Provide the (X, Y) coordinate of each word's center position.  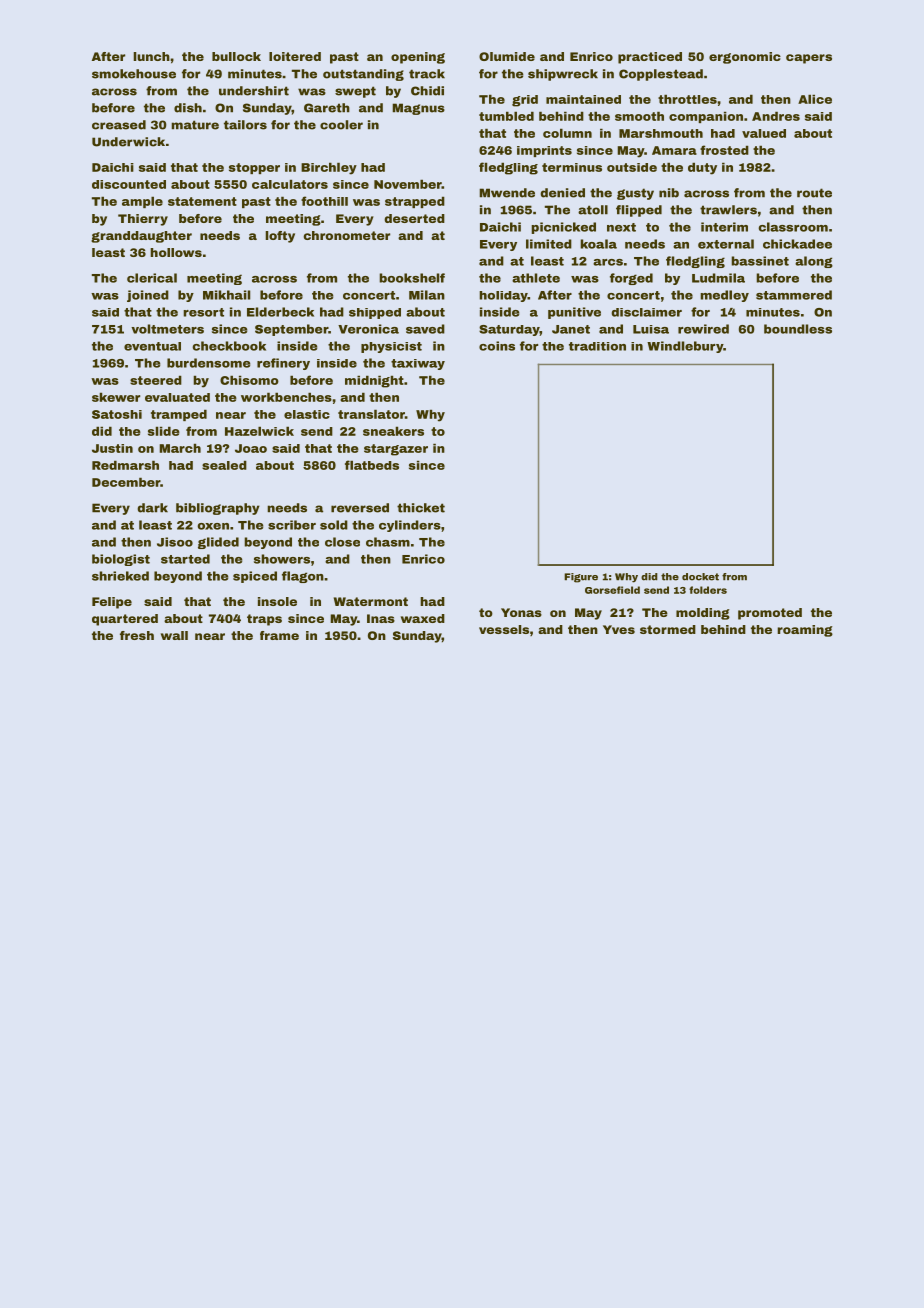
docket (700, 577)
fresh (137, 635)
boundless (798, 329)
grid (525, 101)
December (126, 482)
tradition (597, 346)
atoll (593, 210)
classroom (793, 227)
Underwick (128, 142)
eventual (152, 346)
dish (188, 108)
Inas (381, 618)
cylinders (410, 526)
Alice (815, 99)
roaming (805, 631)
